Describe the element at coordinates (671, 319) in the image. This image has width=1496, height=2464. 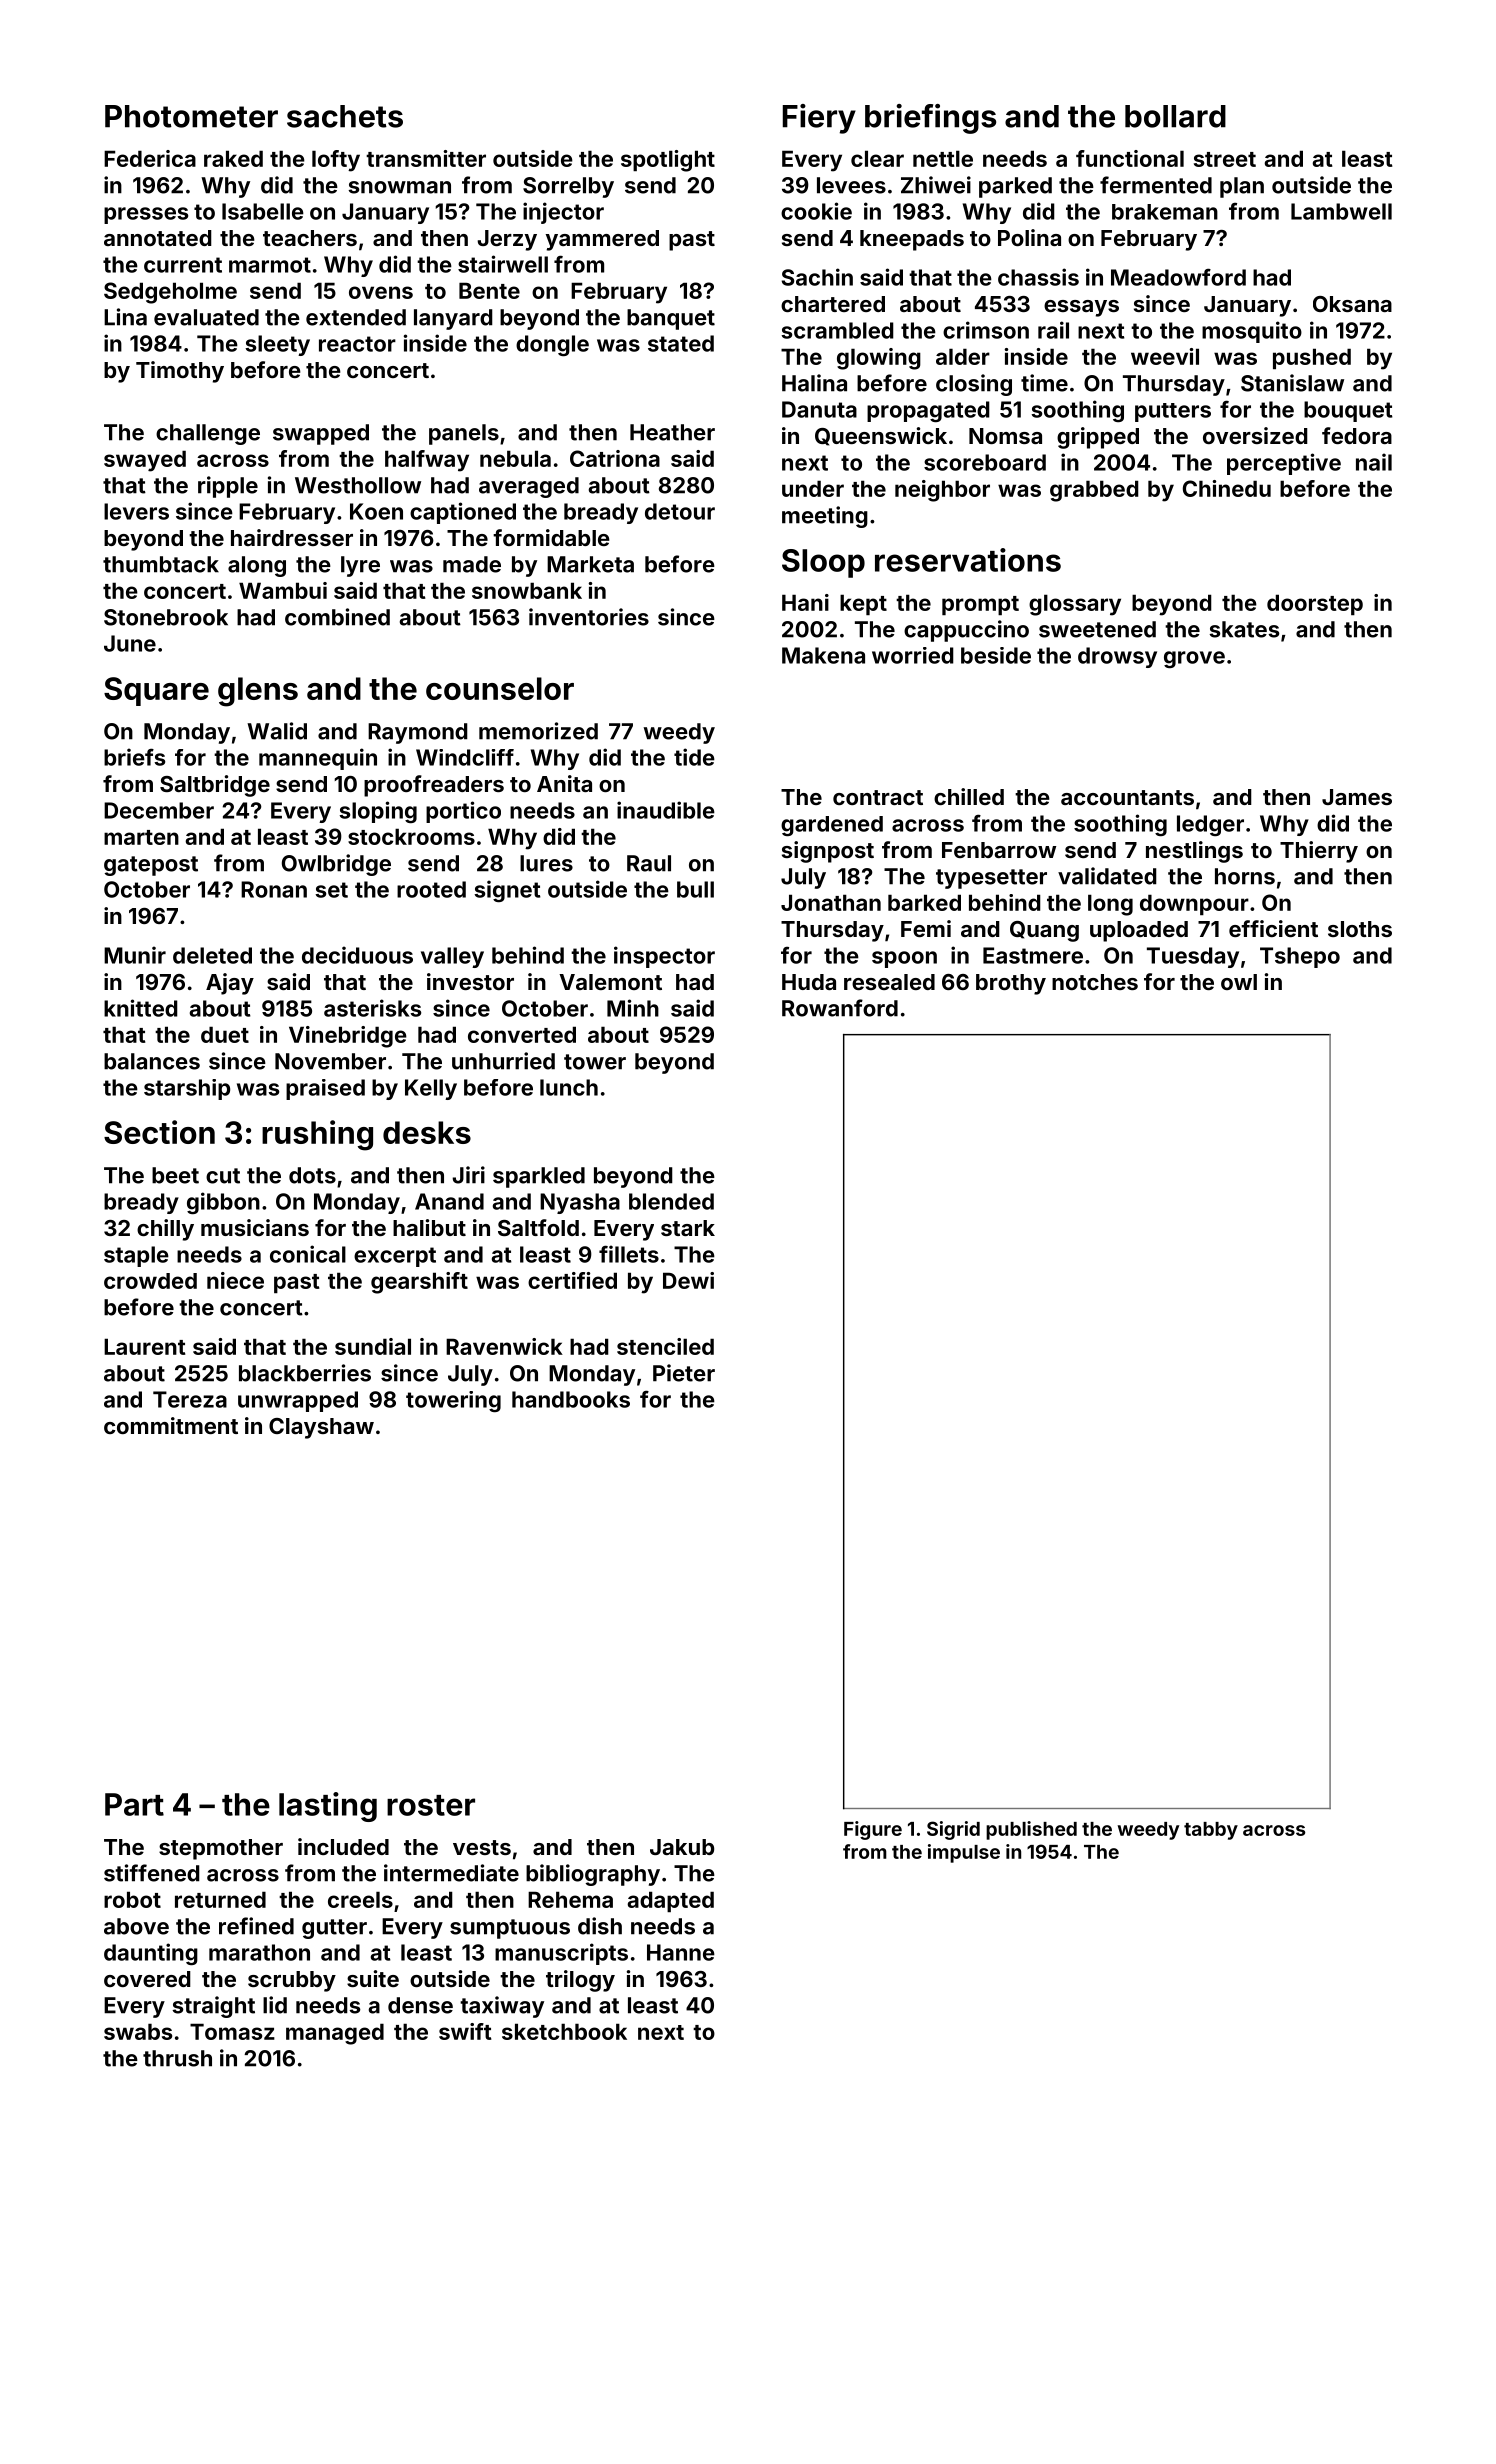
I see `banquet` at that location.
